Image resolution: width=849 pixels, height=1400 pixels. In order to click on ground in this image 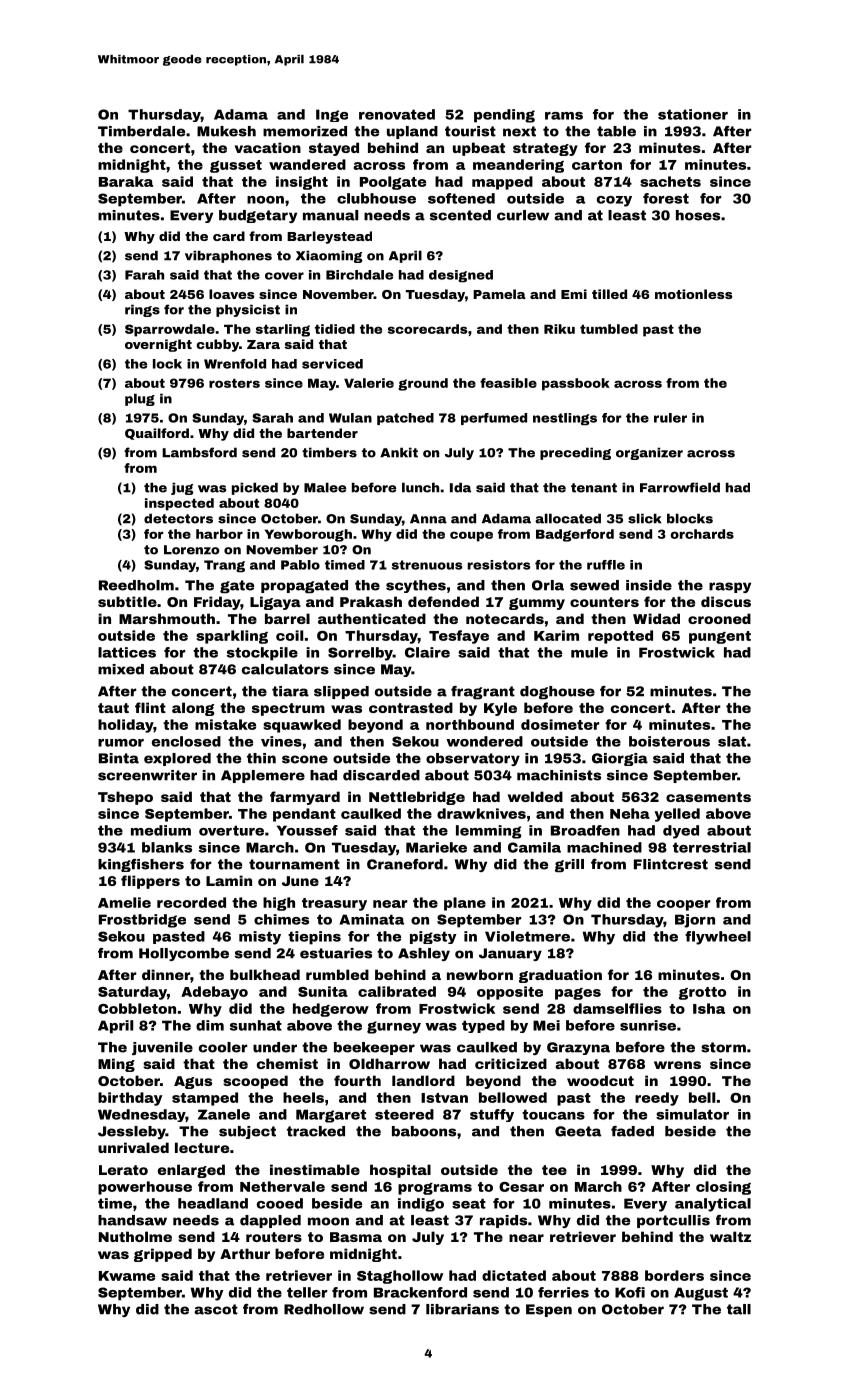, I will do `click(423, 384)`.
